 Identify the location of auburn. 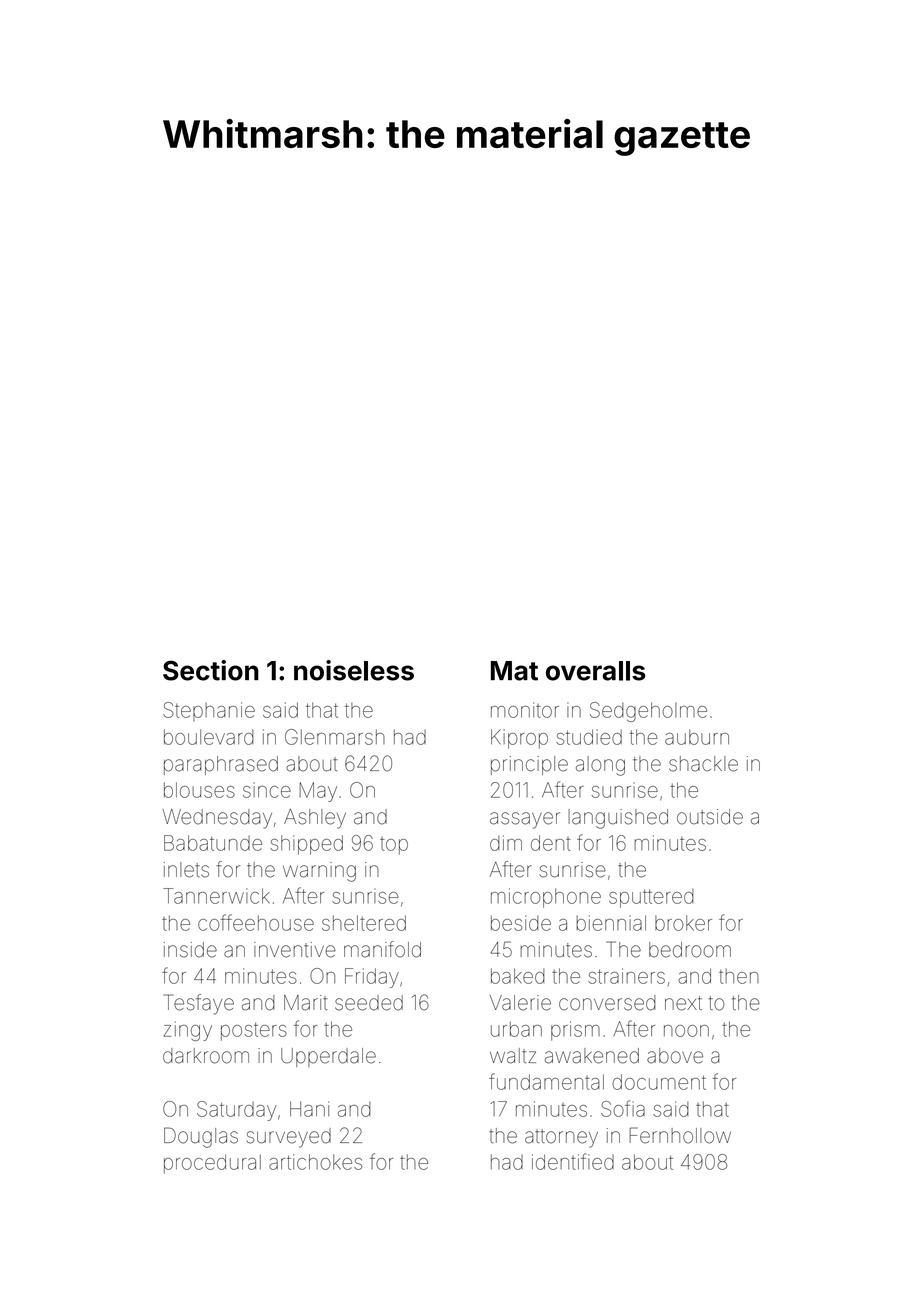
(697, 737).
